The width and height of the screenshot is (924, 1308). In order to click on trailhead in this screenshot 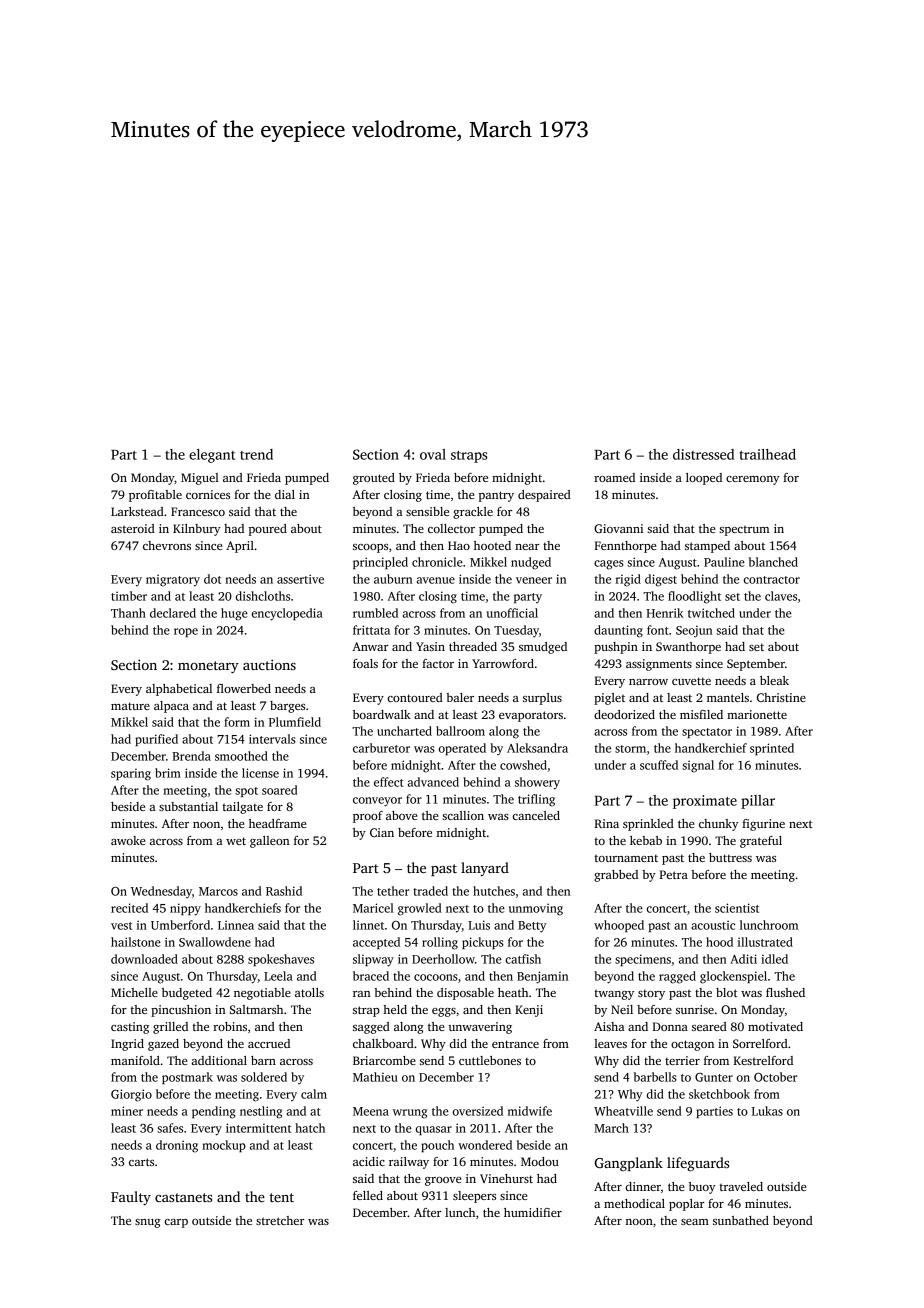, I will do `click(767, 454)`.
